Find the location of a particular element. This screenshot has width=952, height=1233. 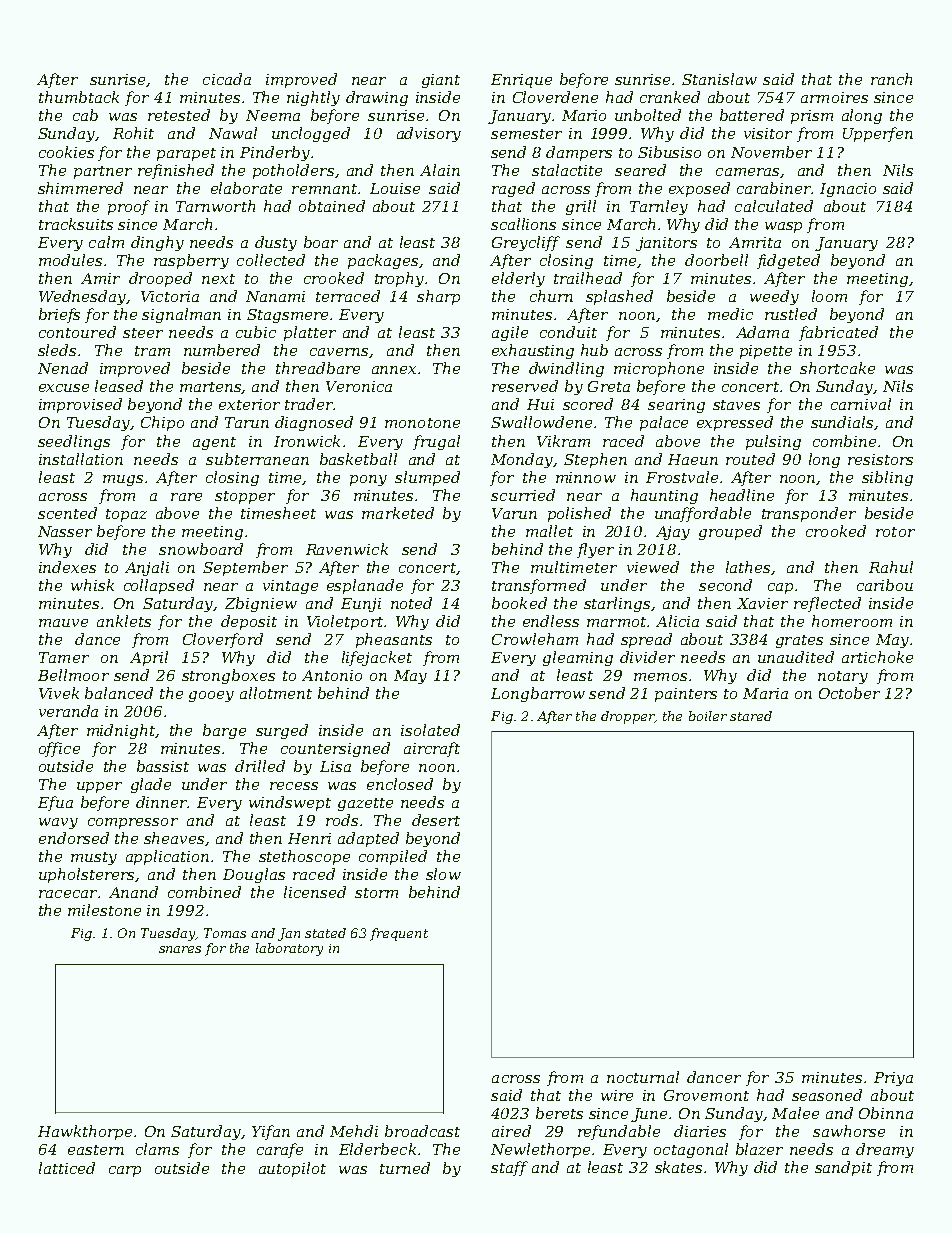

Tomas is located at coordinates (225, 933).
